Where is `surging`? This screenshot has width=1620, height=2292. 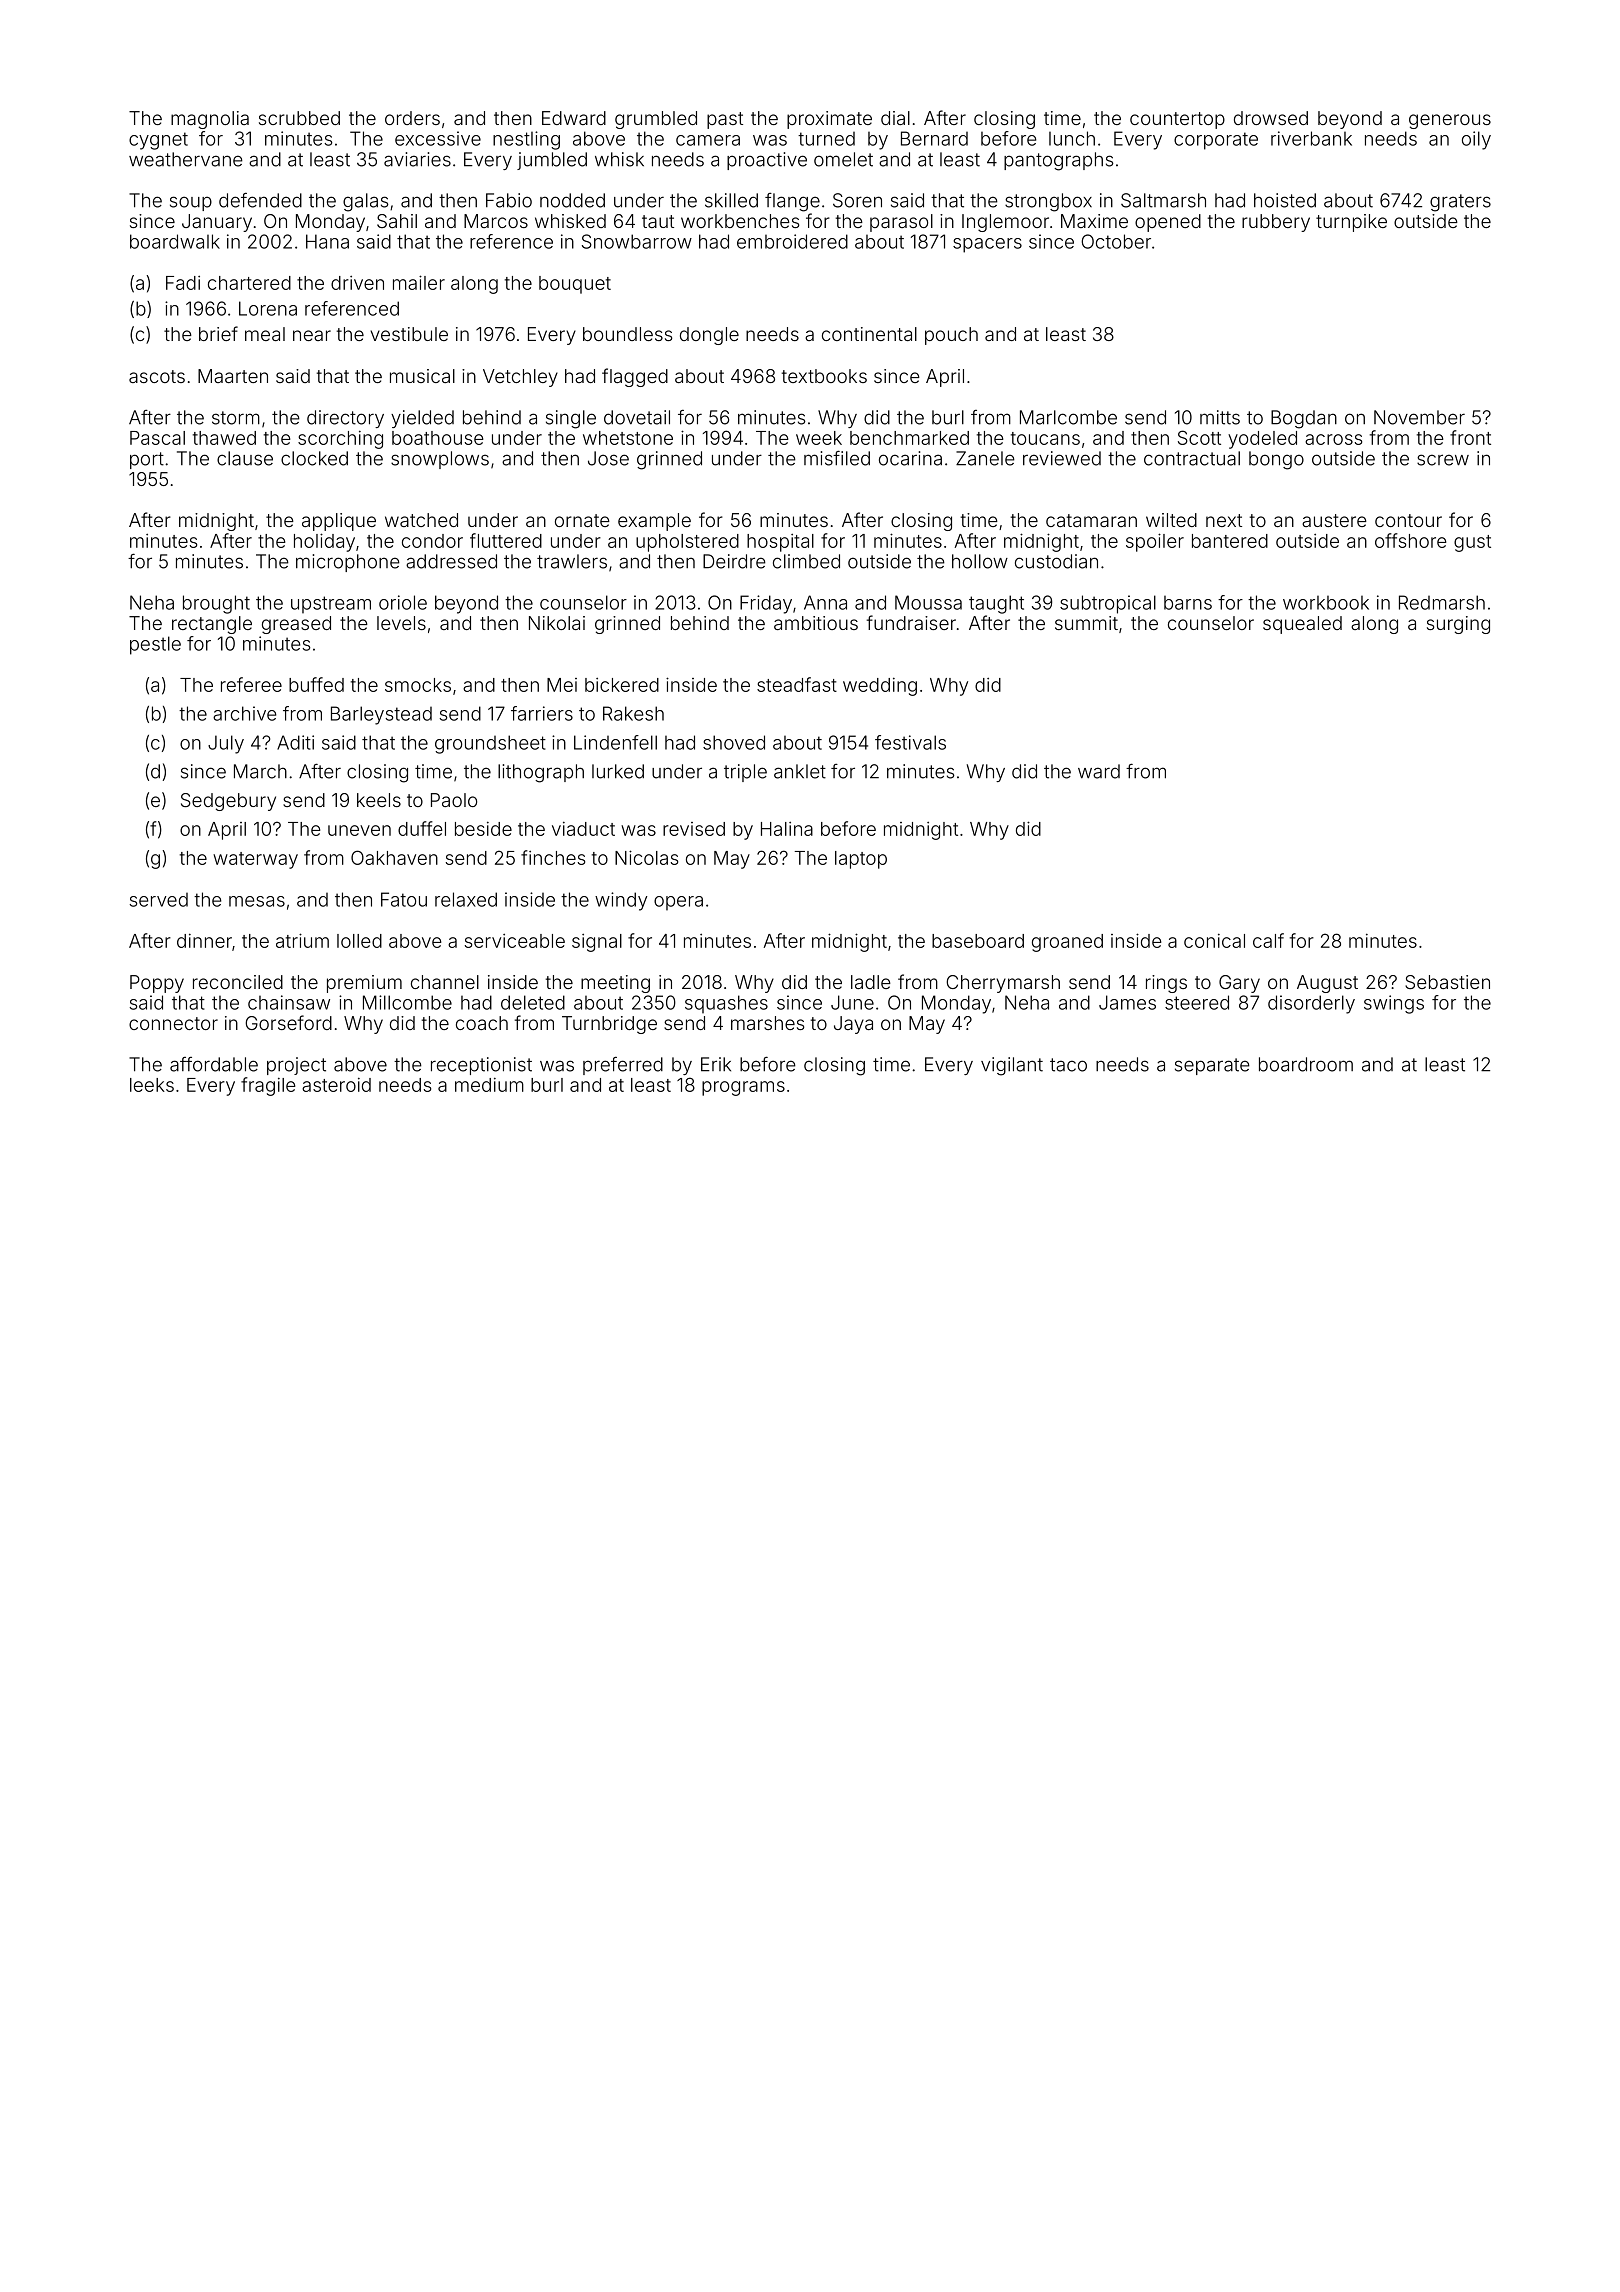
surging is located at coordinates (1458, 625).
